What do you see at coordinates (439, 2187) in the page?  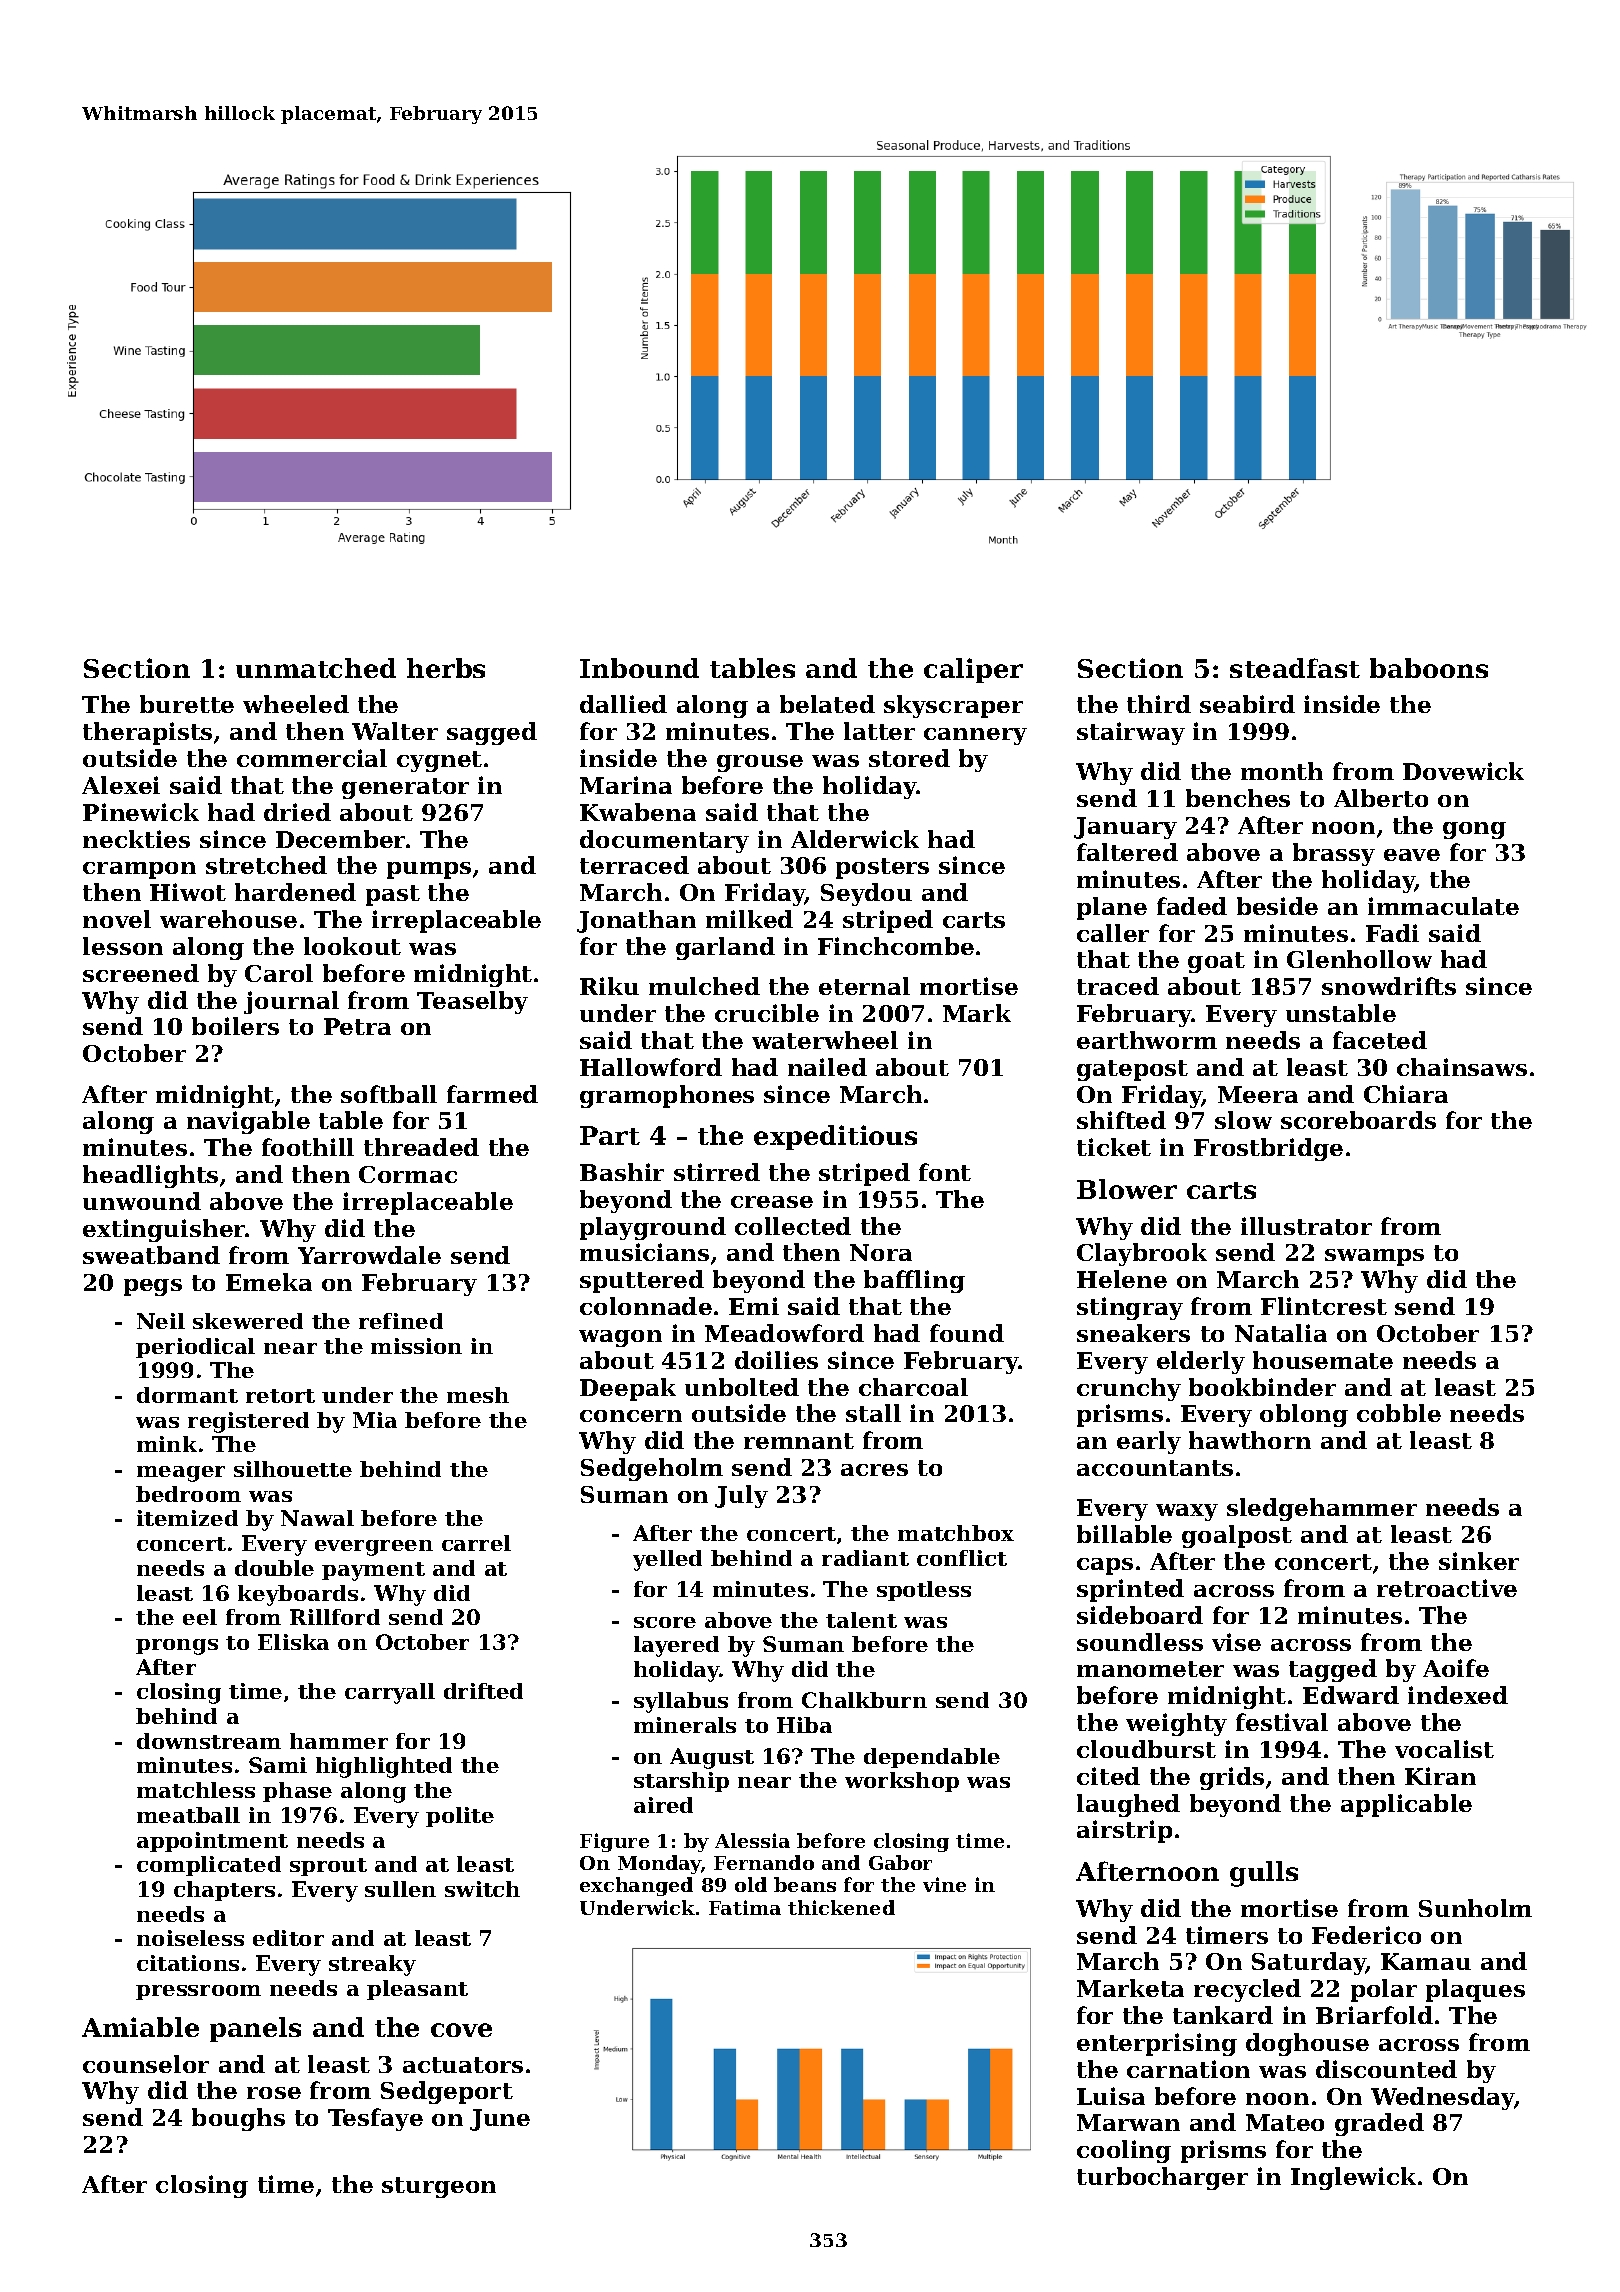 I see `sturgeon` at bounding box center [439, 2187].
